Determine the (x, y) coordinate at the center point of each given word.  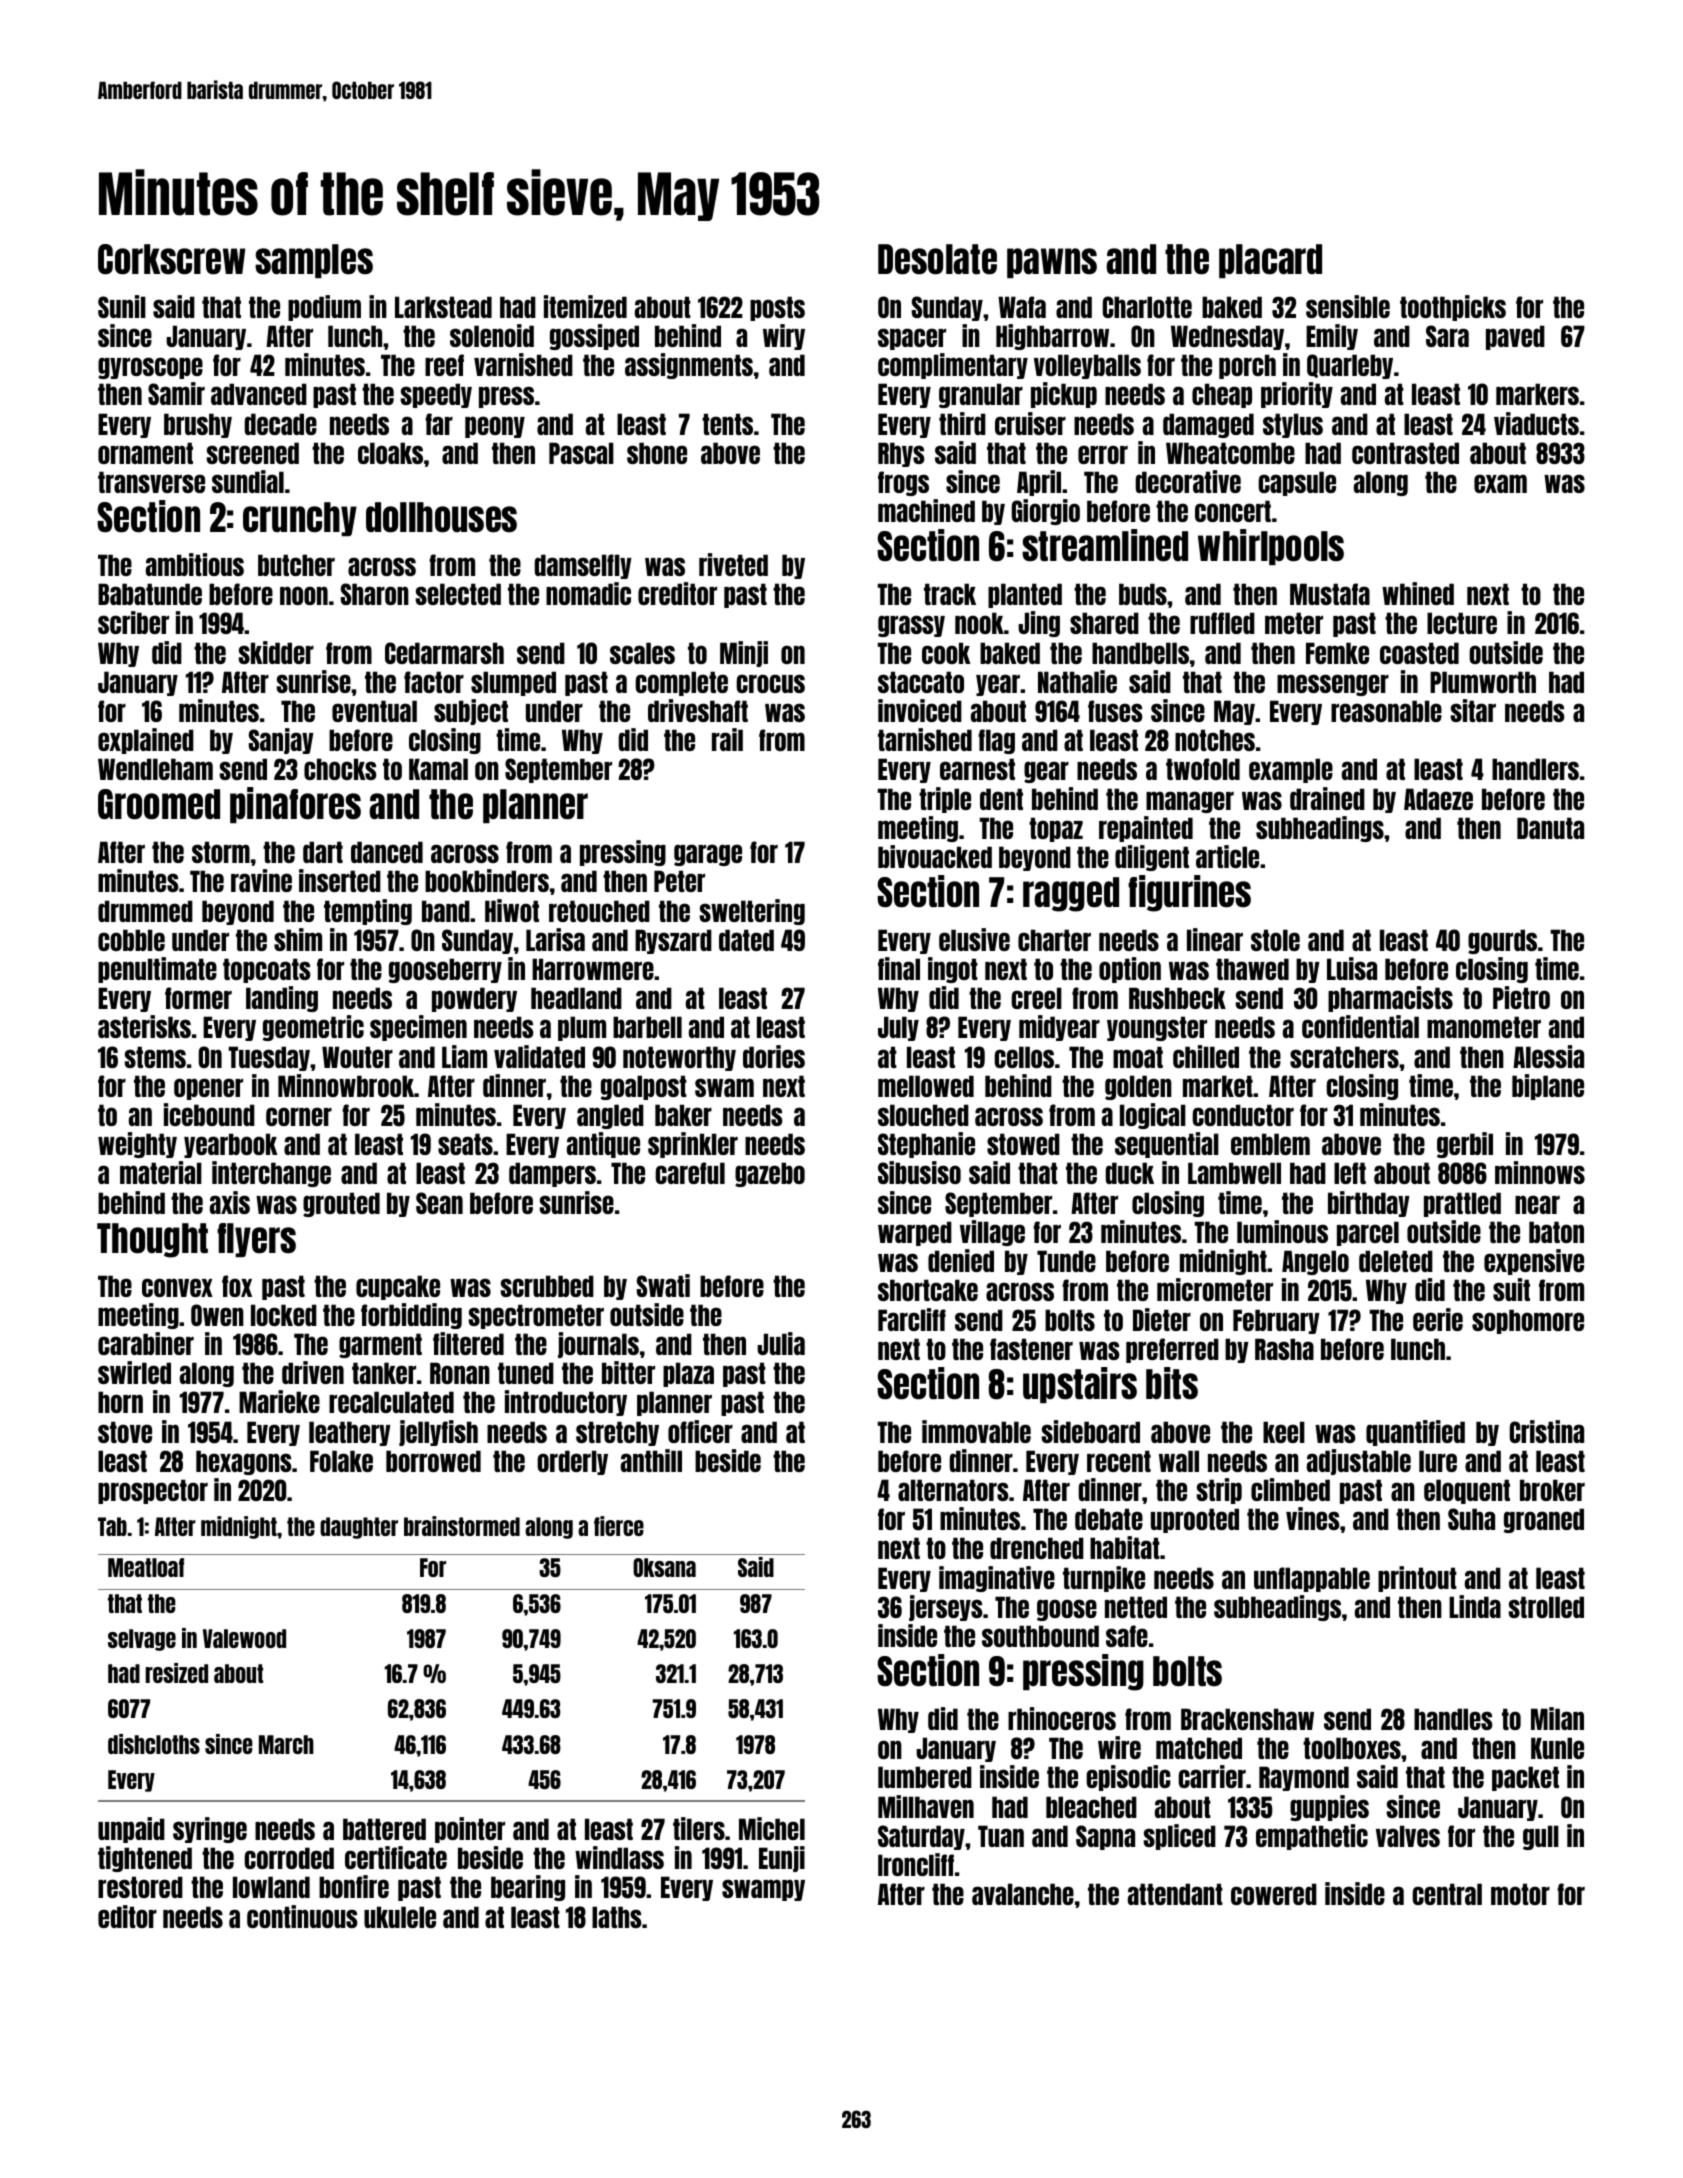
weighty (137, 1145)
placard (1270, 261)
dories (774, 1056)
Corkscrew (171, 259)
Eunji (782, 1859)
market (1218, 1086)
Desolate (937, 259)
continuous (302, 1916)
